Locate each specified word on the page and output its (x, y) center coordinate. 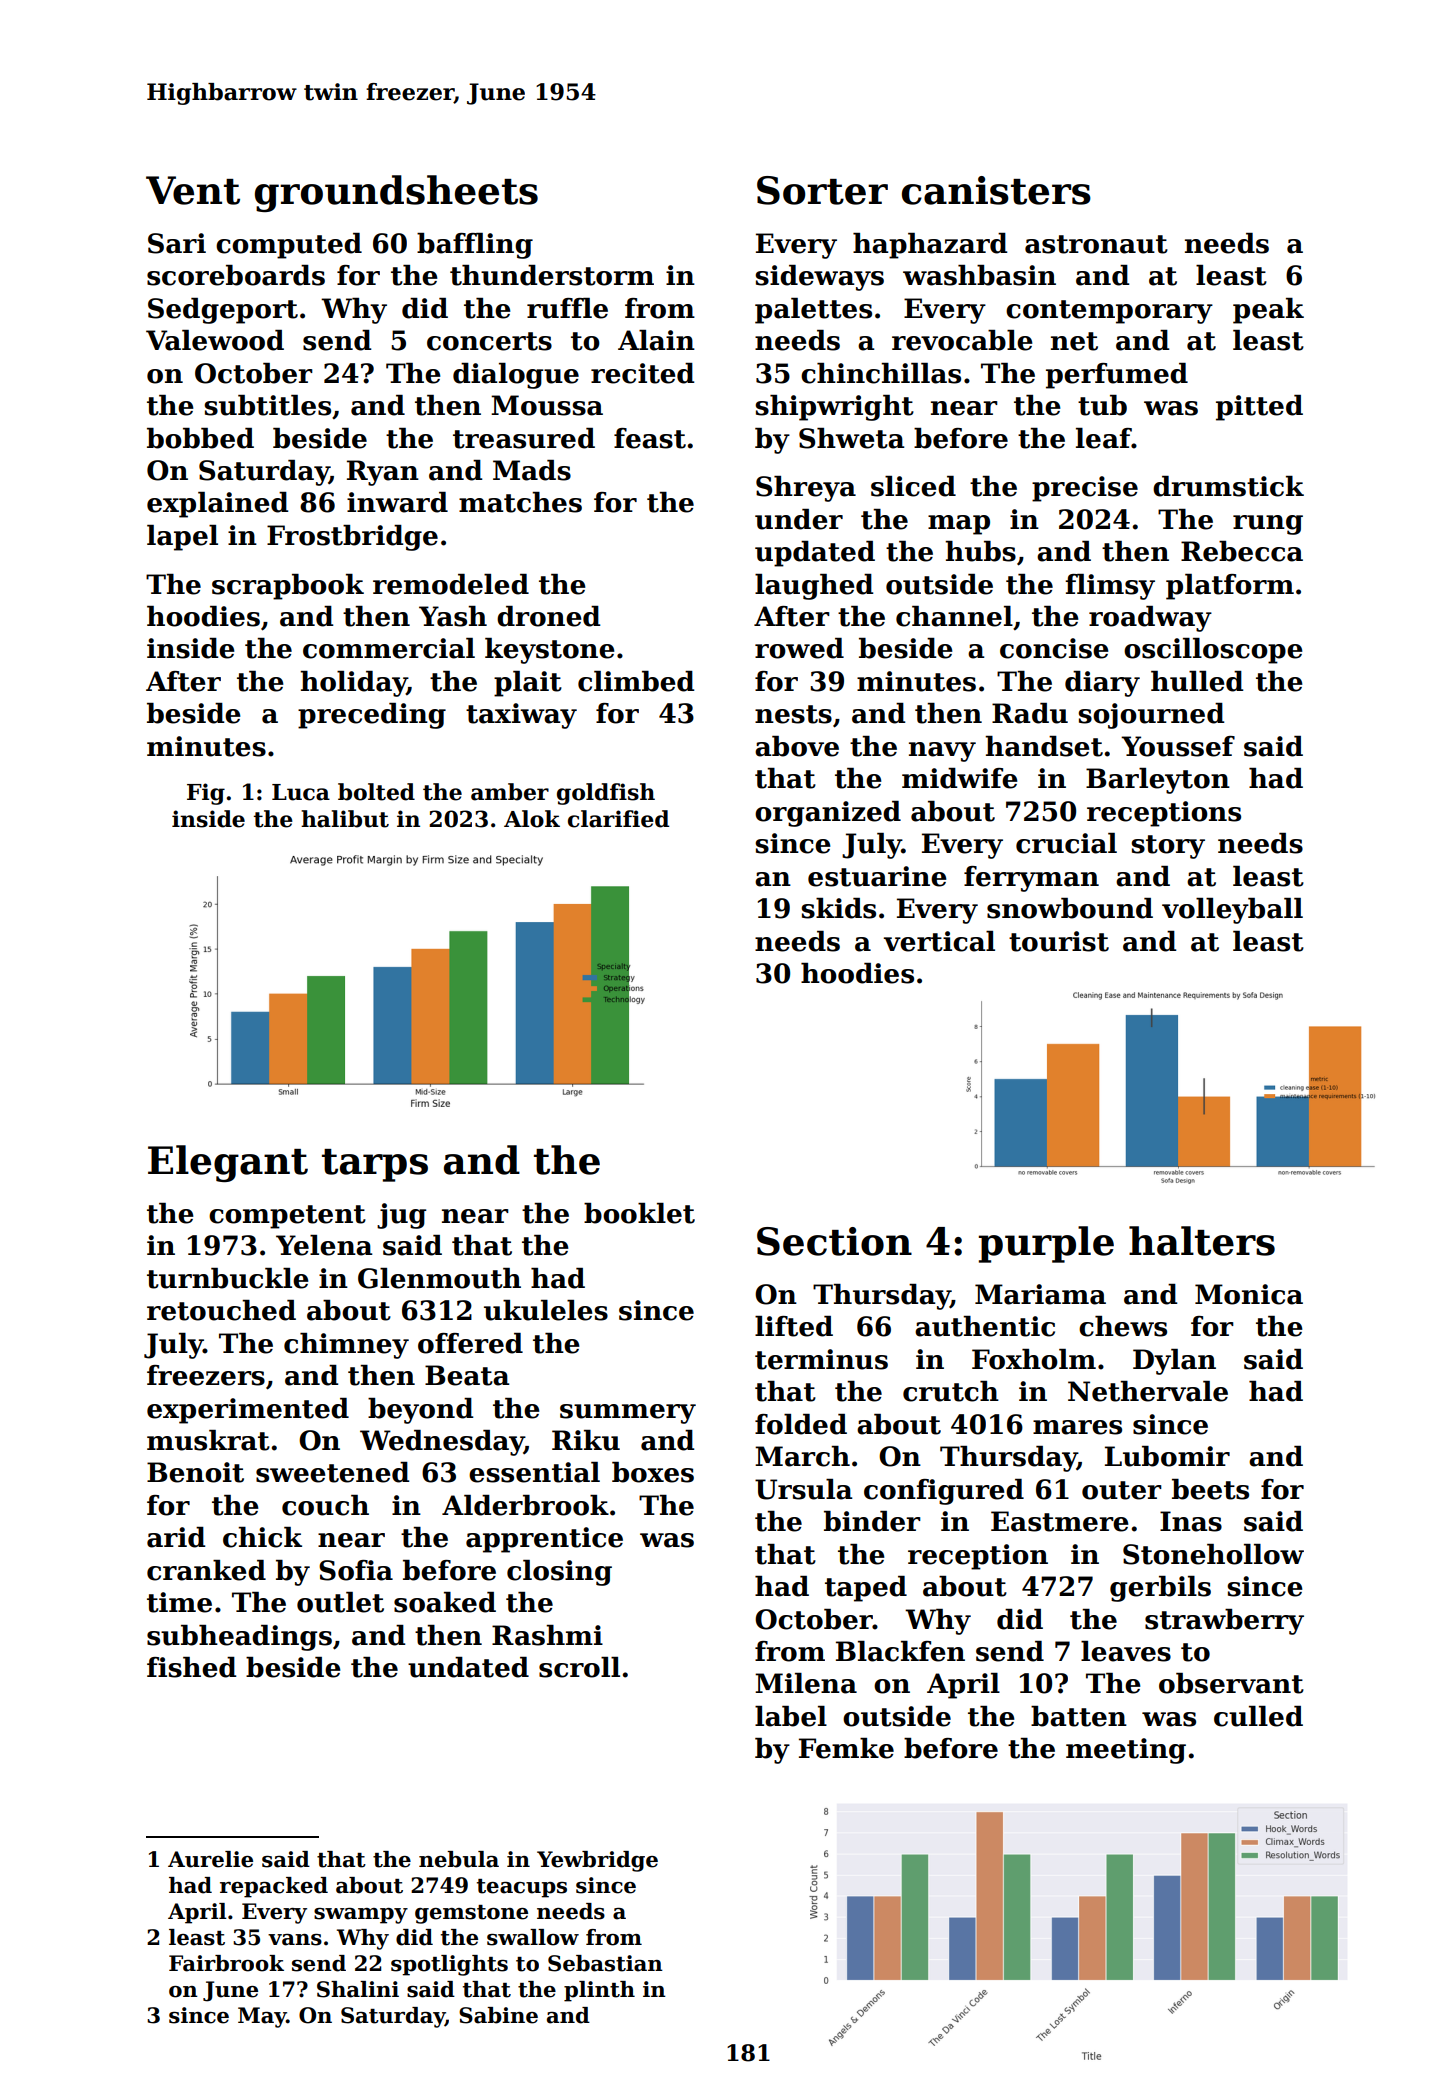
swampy (361, 1916)
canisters (996, 190)
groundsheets (396, 193)
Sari (177, 243)
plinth (599, 1991)
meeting (1126, 1751)
